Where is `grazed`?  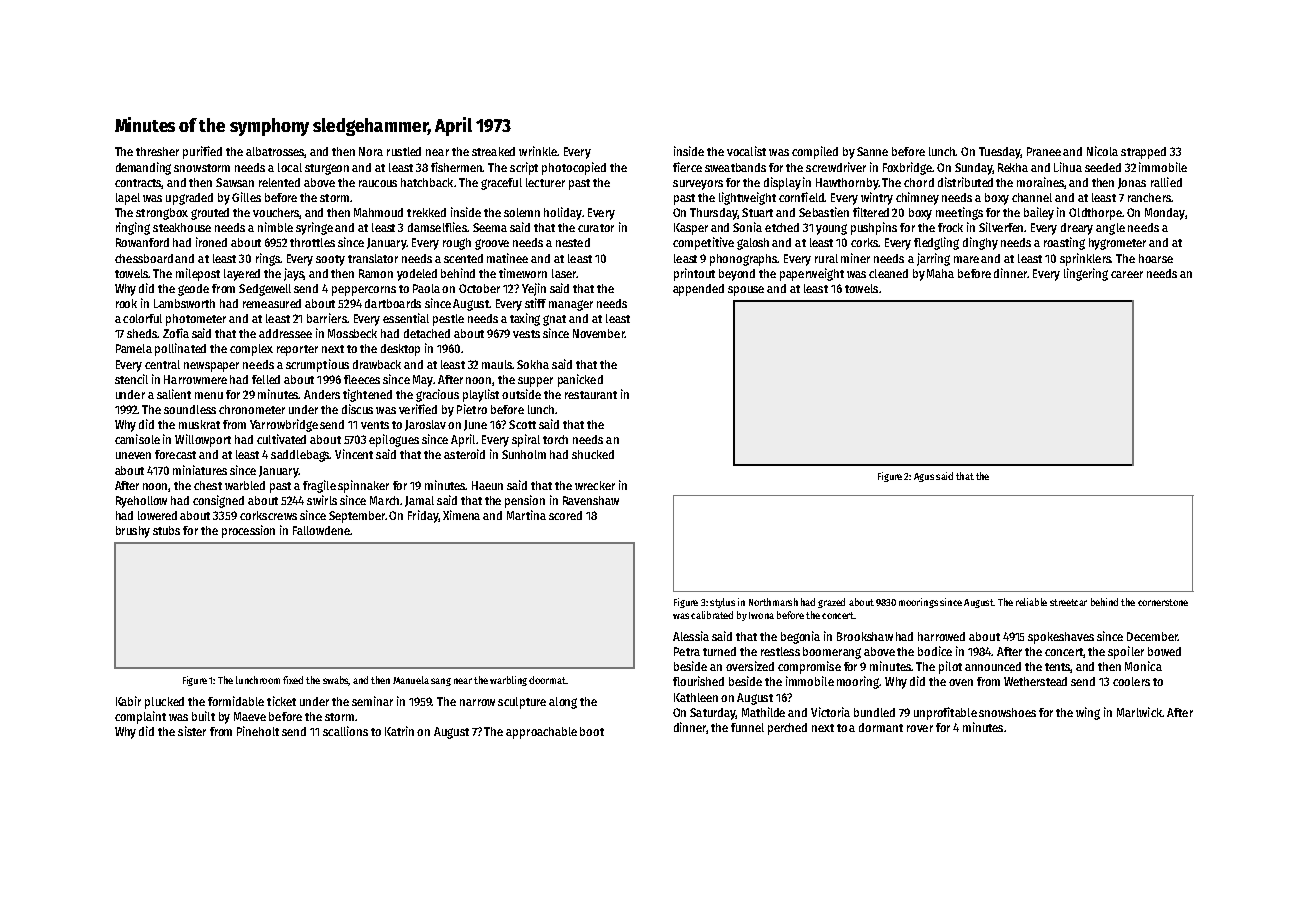
grazed is located at coordinates (831, 603).
